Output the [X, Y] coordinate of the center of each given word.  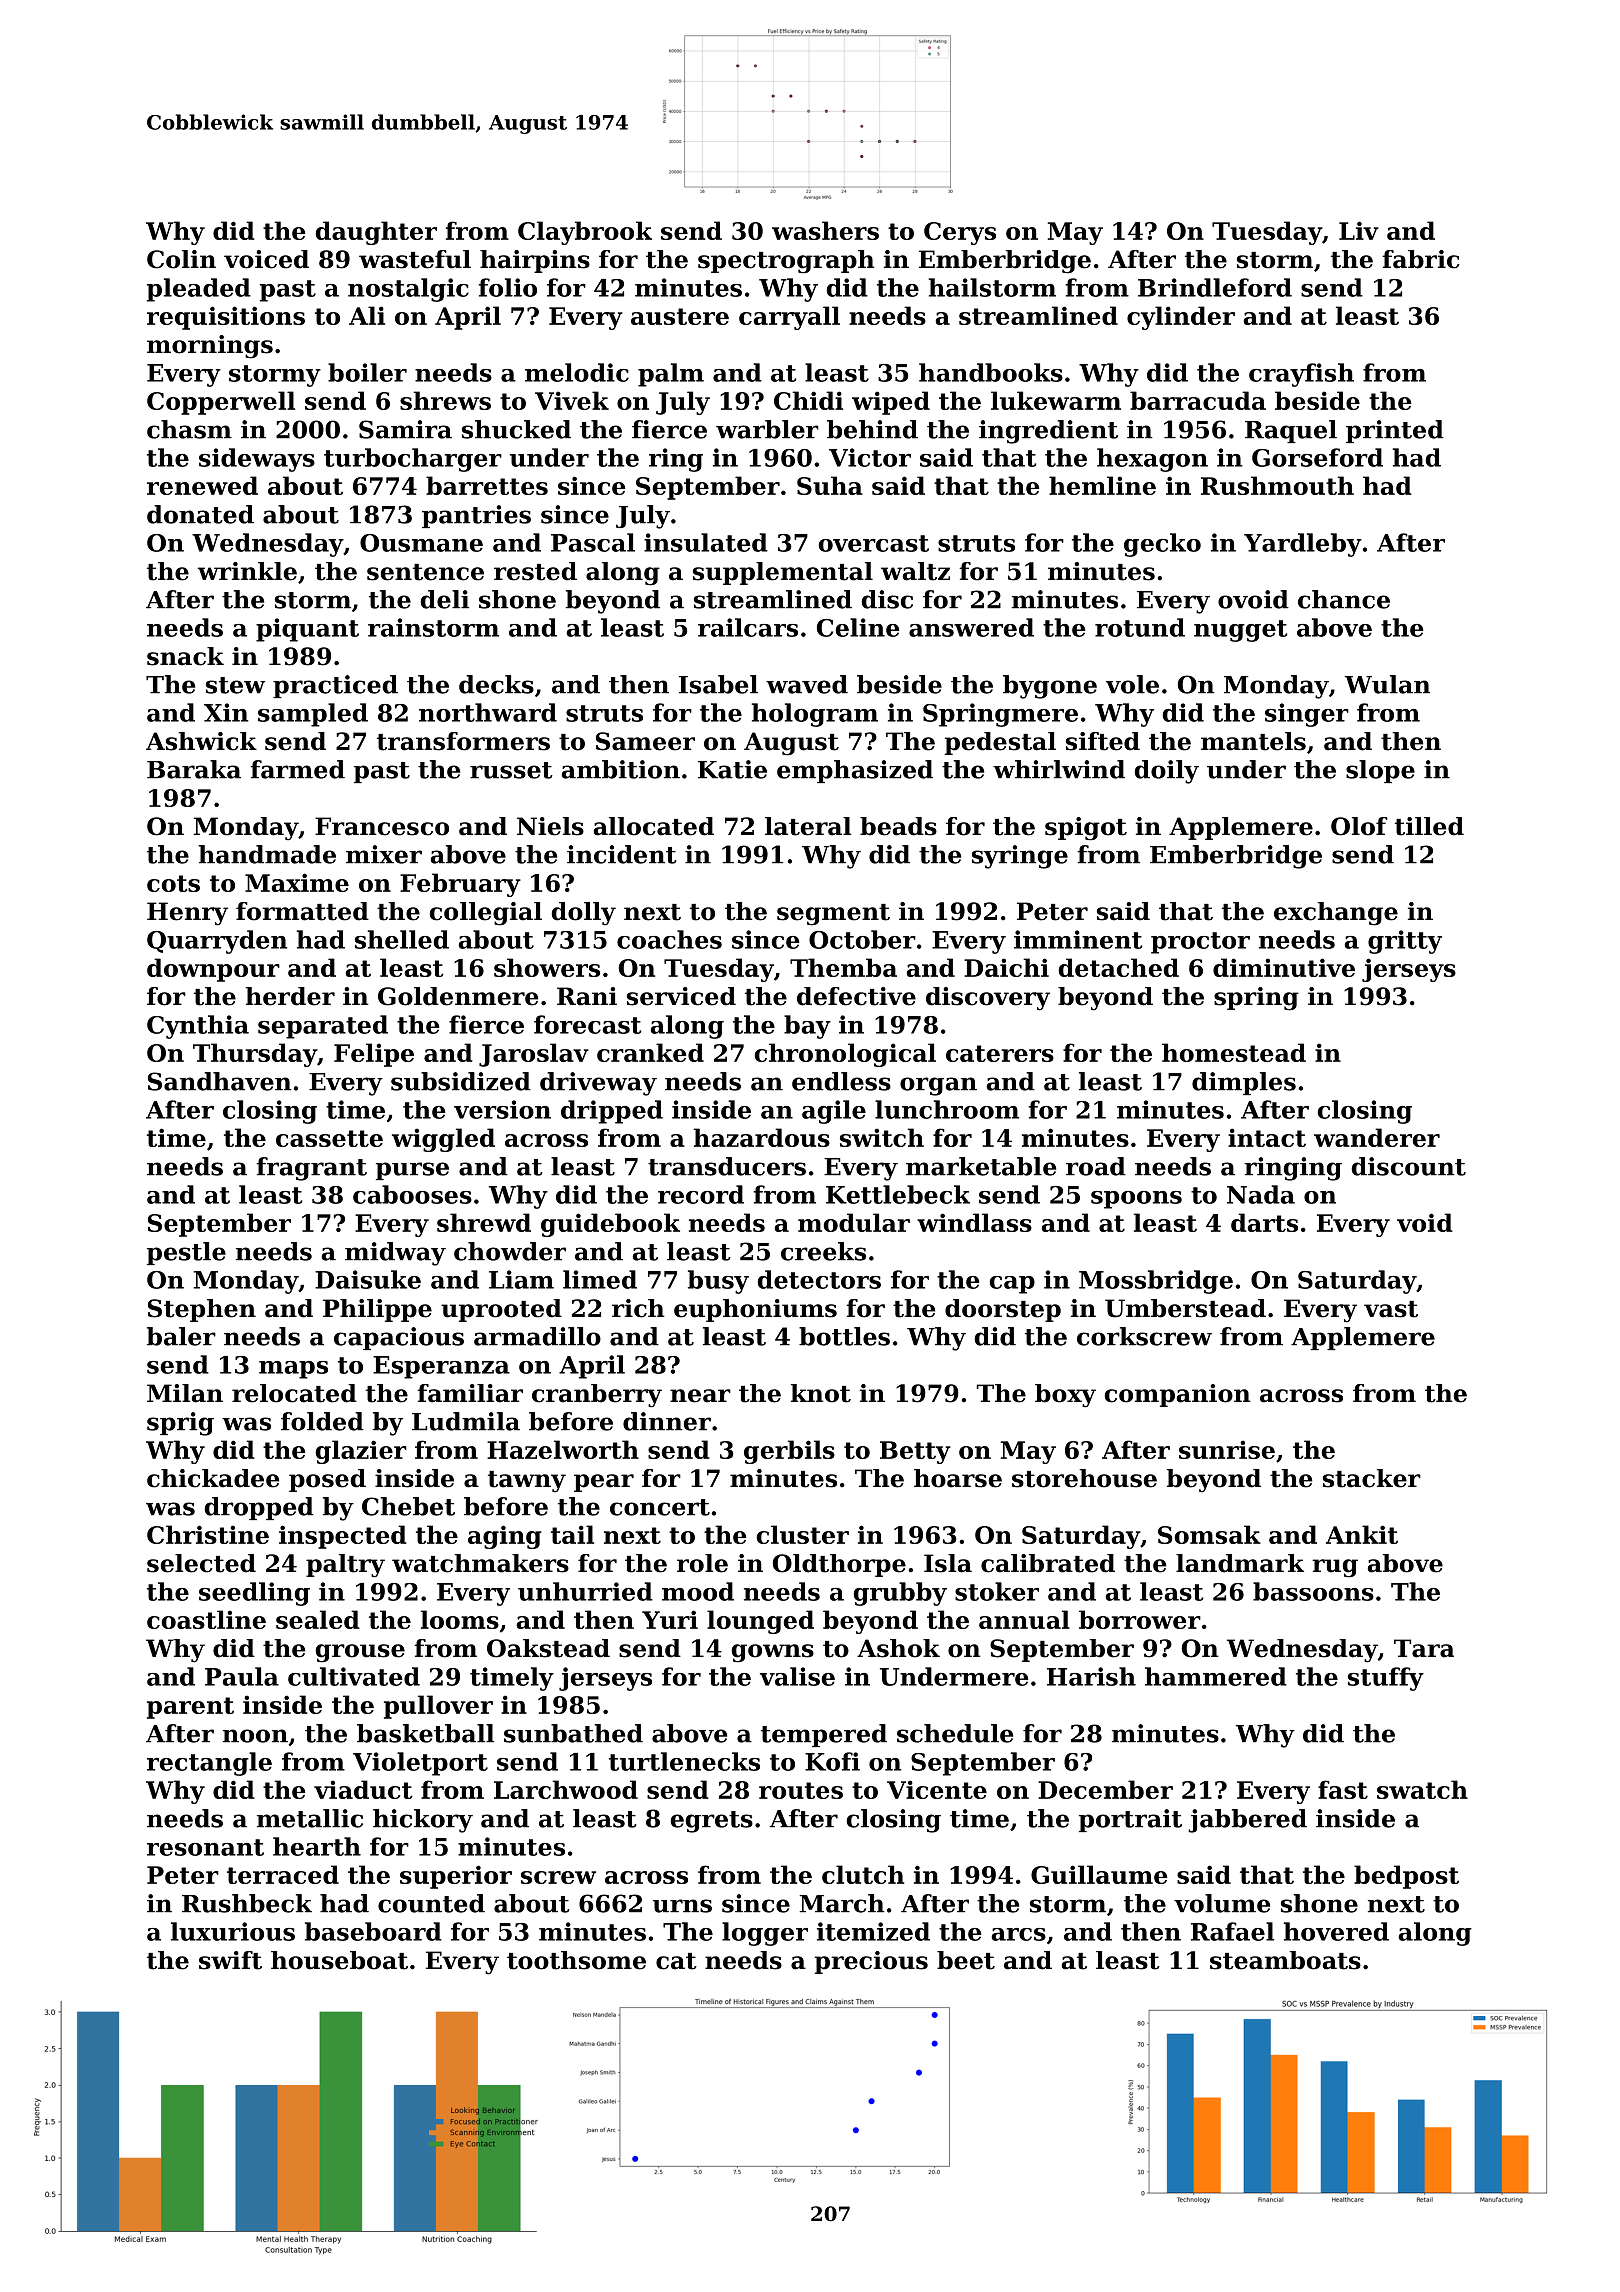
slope [1380, 771]
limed [600, 1279]
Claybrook [585, 233]
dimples [1244, 1083]
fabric [1421, 259]
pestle [186, 1253]
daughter [376, 233]
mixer [384, 854]
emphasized [855, 771]
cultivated [354, 1676]
